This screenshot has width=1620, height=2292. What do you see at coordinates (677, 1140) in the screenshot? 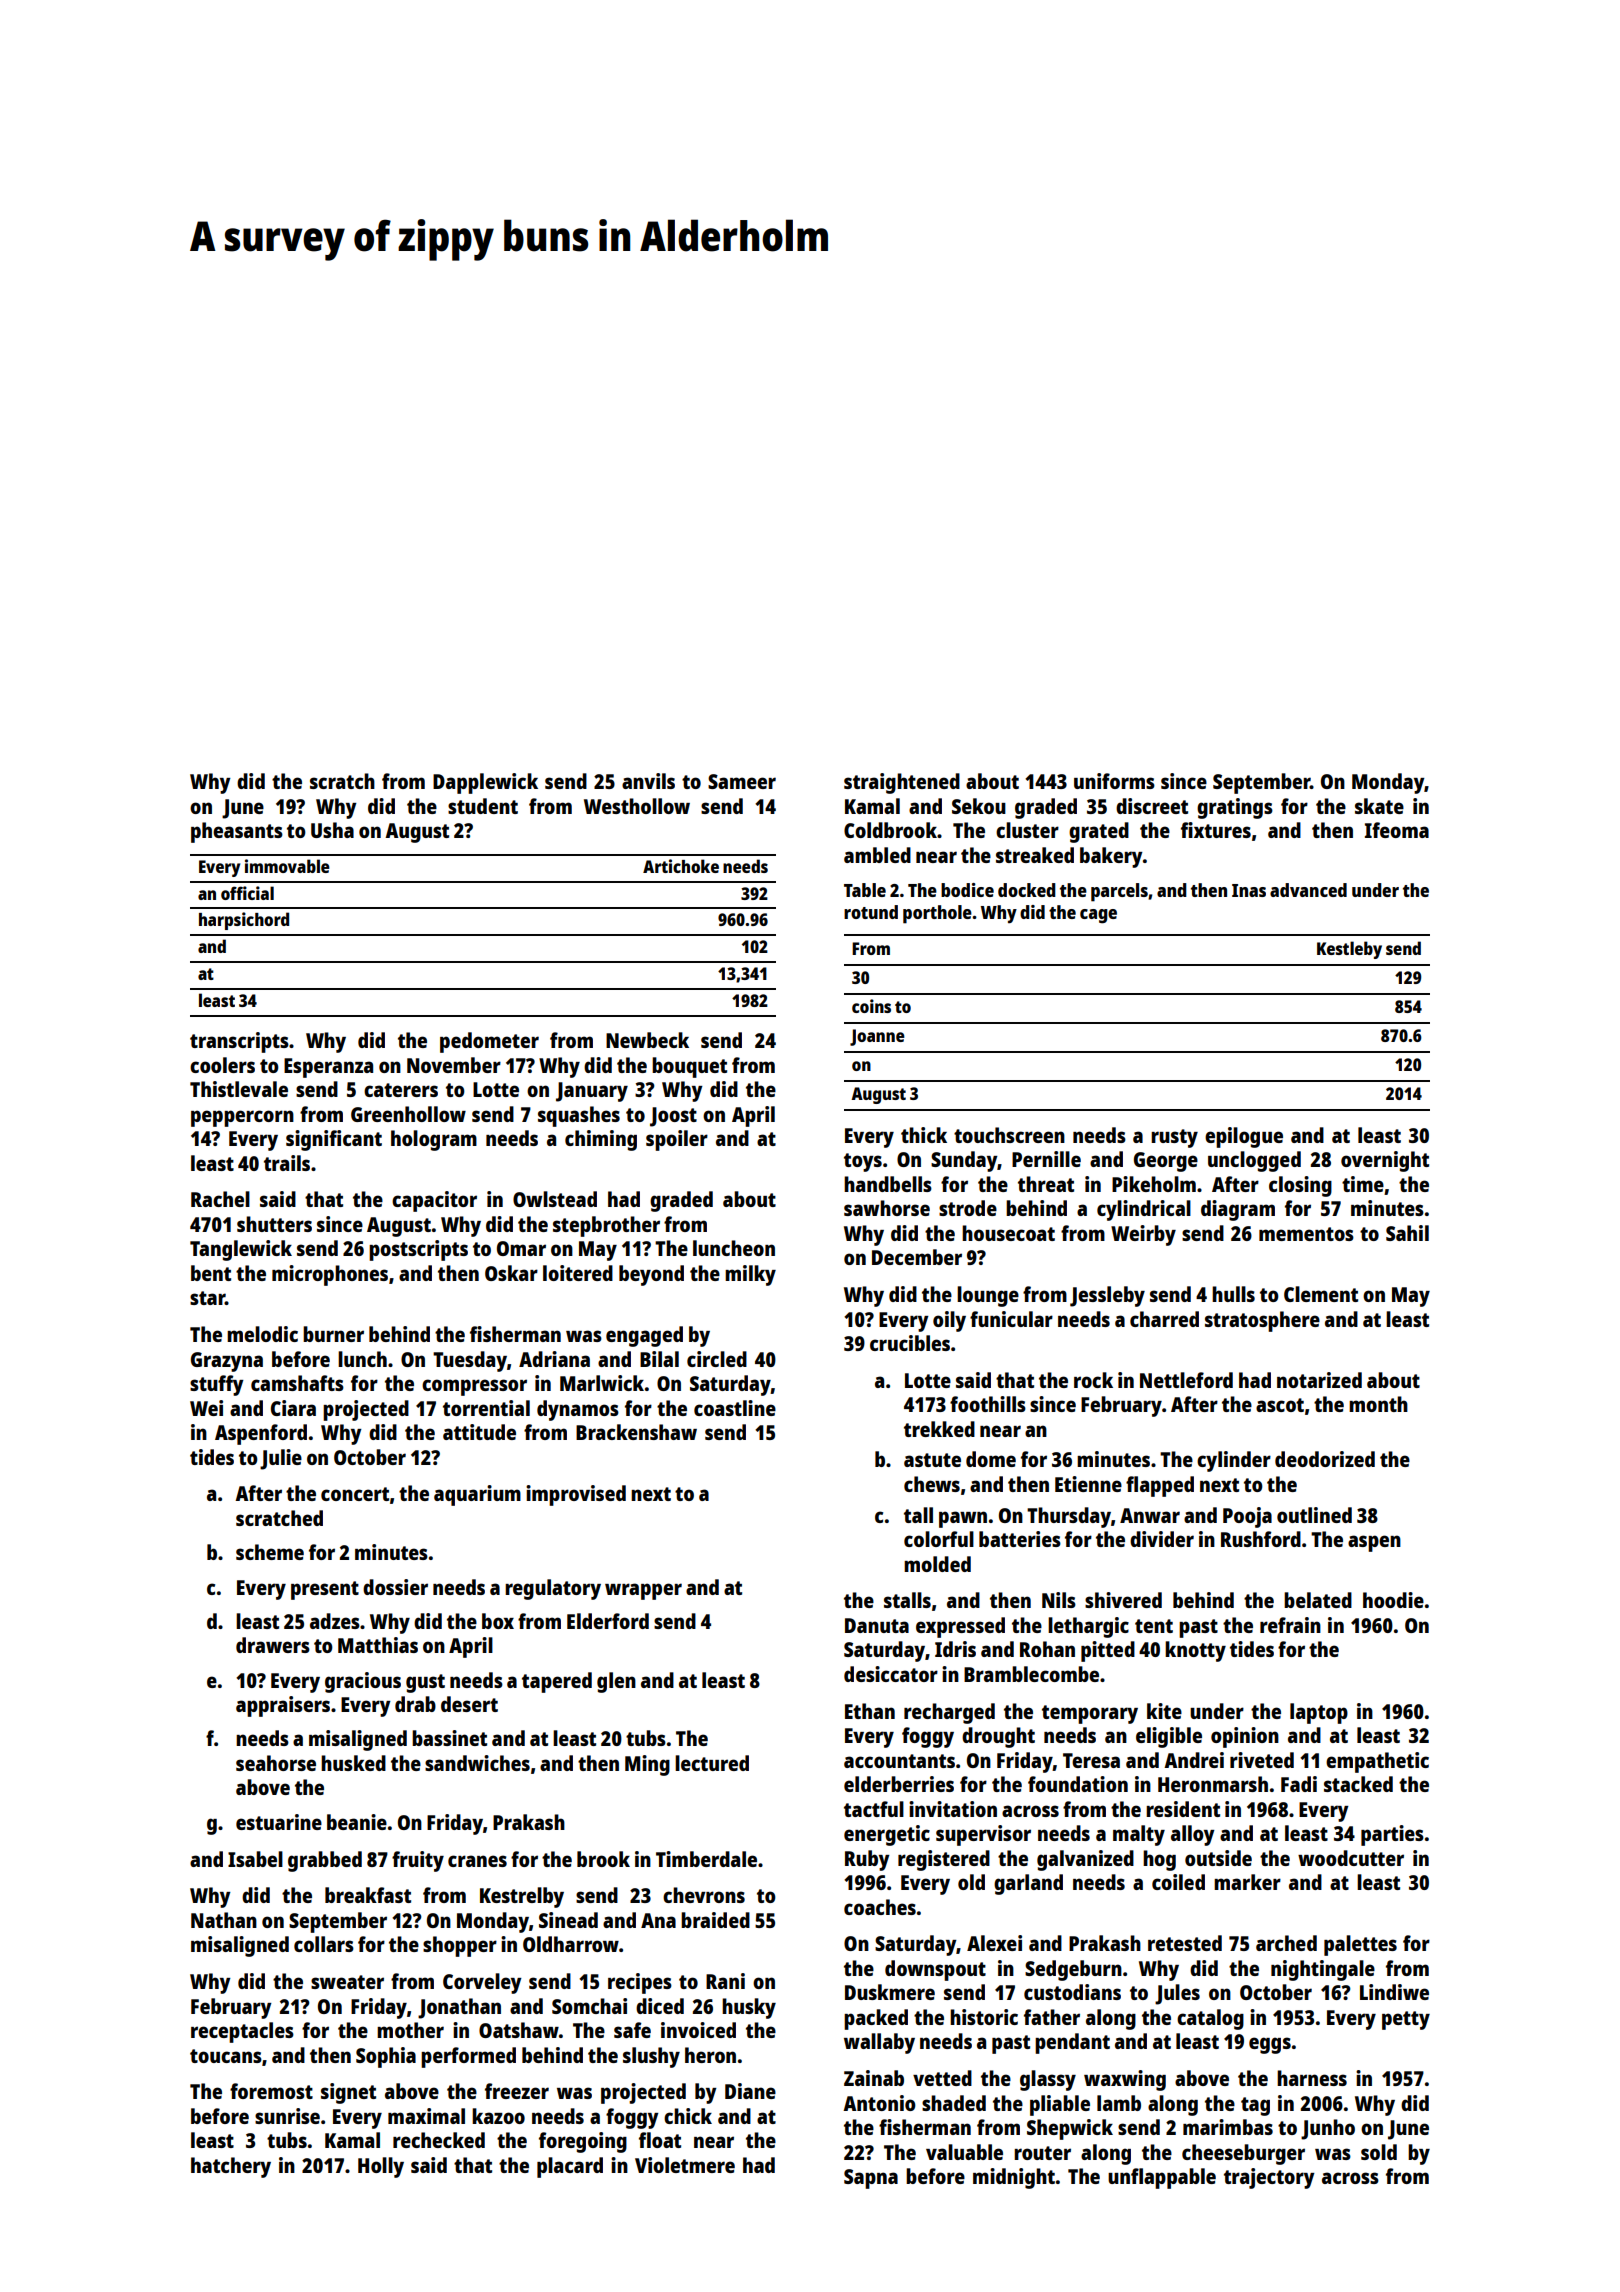
I see `spoiler` at bounding box center [677, 1140].
